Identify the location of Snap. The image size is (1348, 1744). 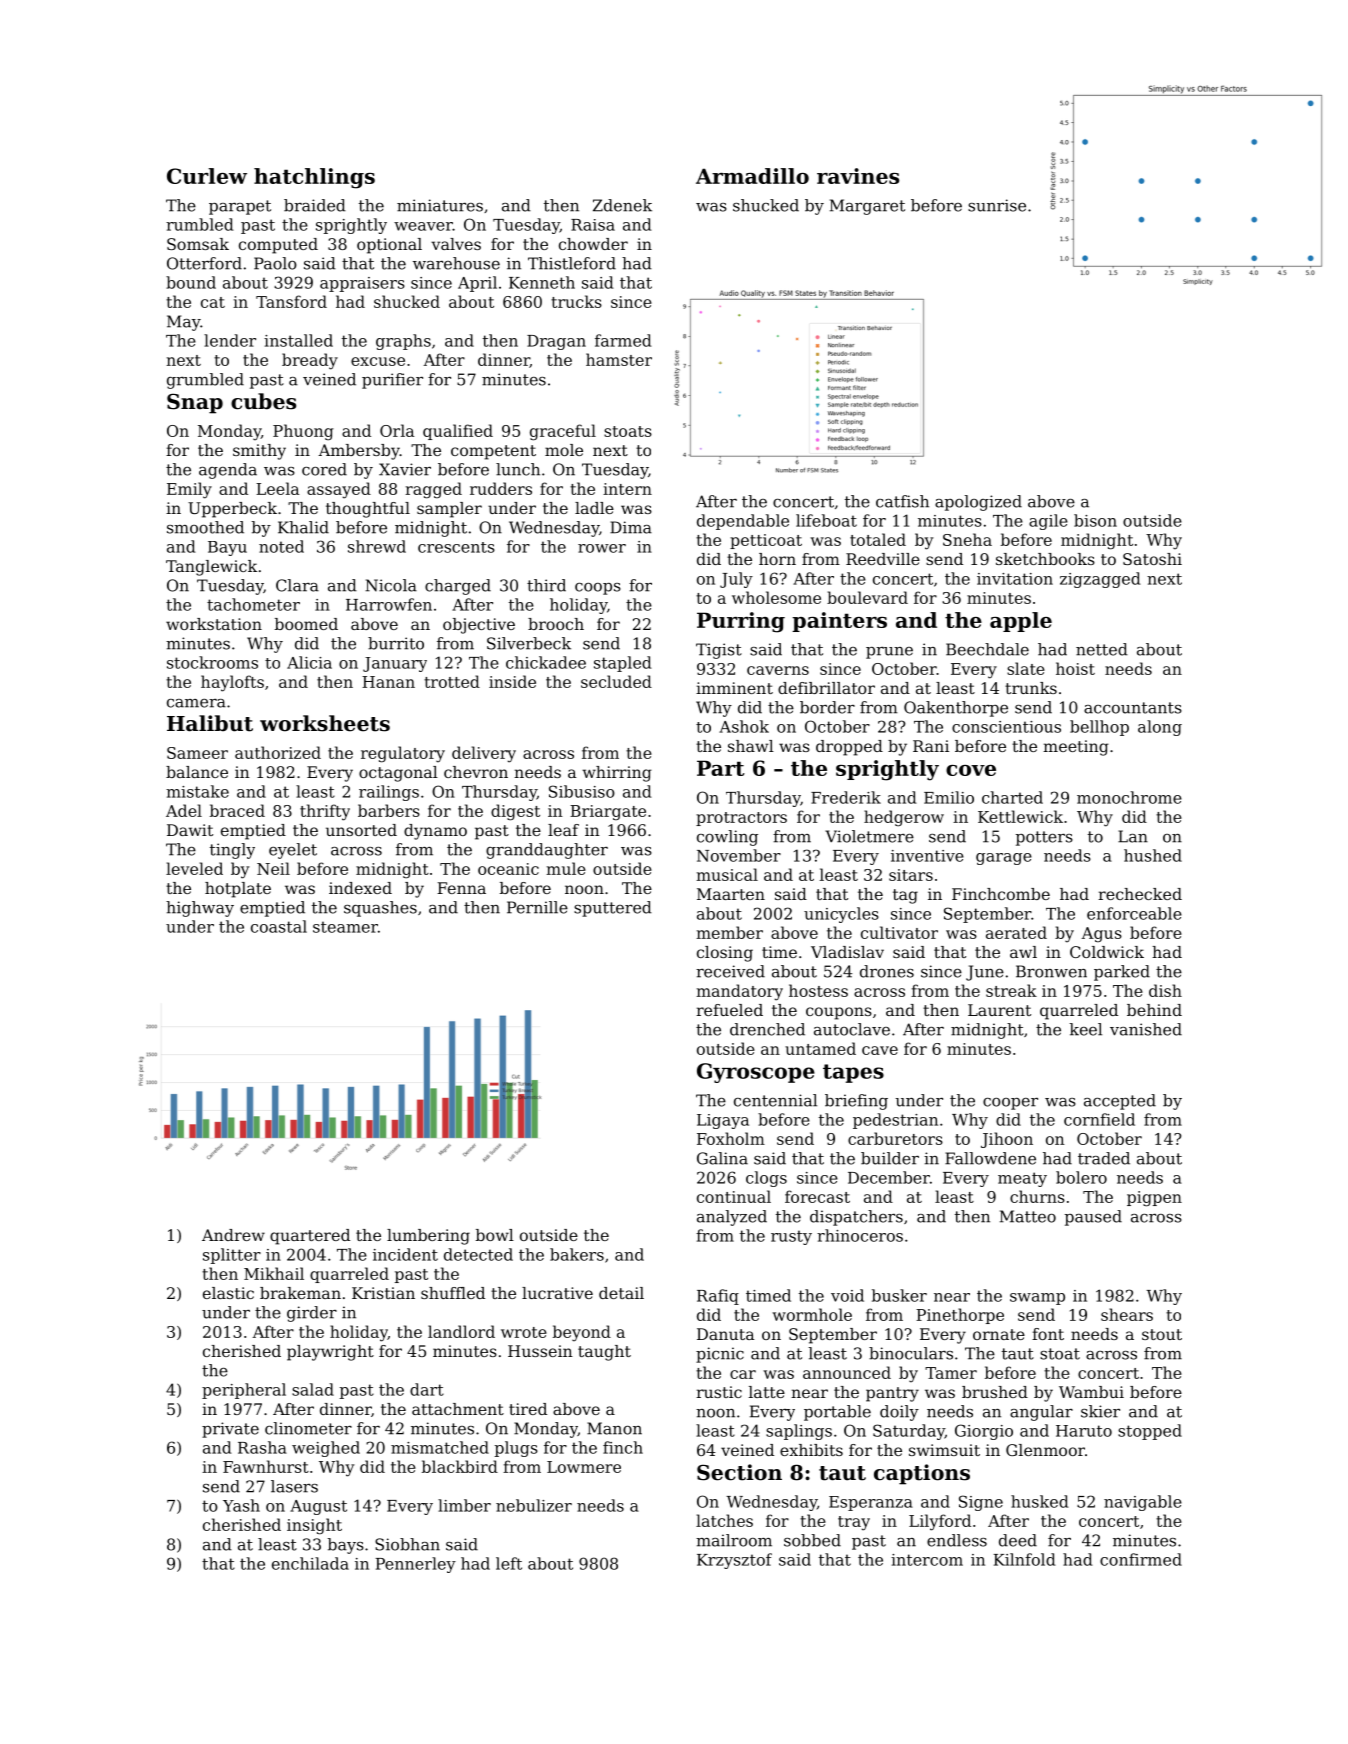
(195, 404).
